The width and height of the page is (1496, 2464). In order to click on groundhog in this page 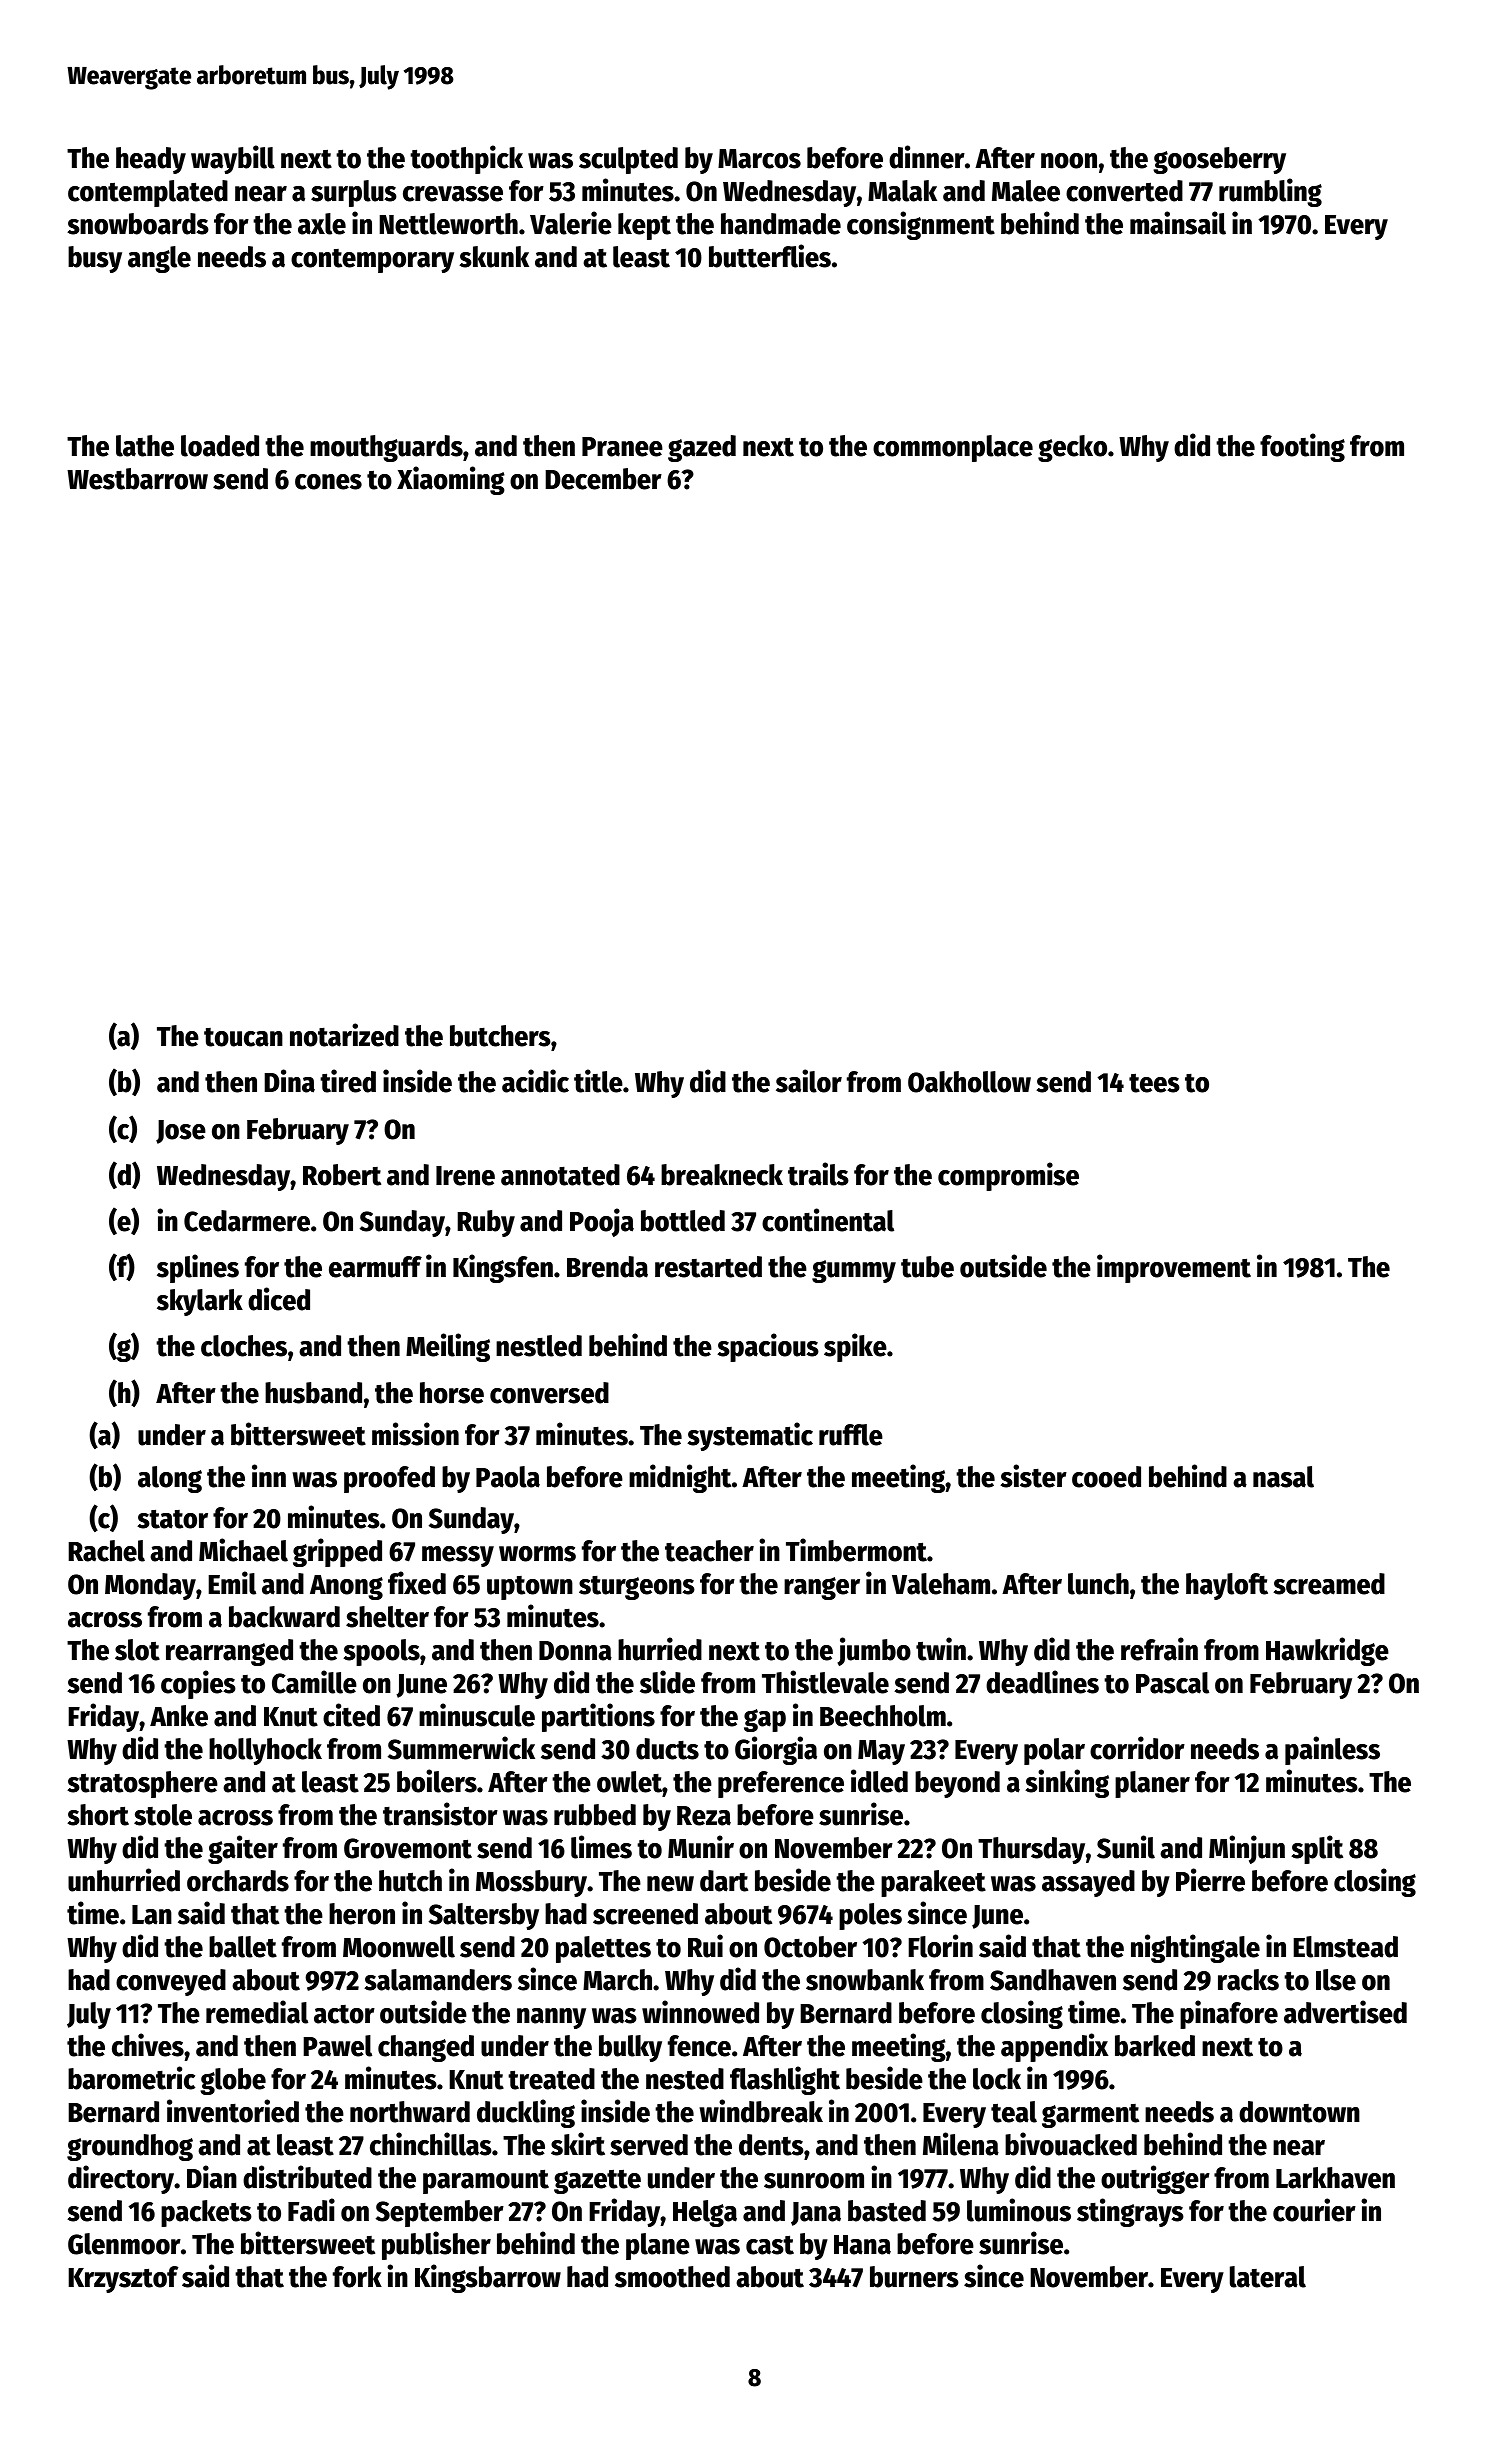, I will do `click(130, 2147)`.
